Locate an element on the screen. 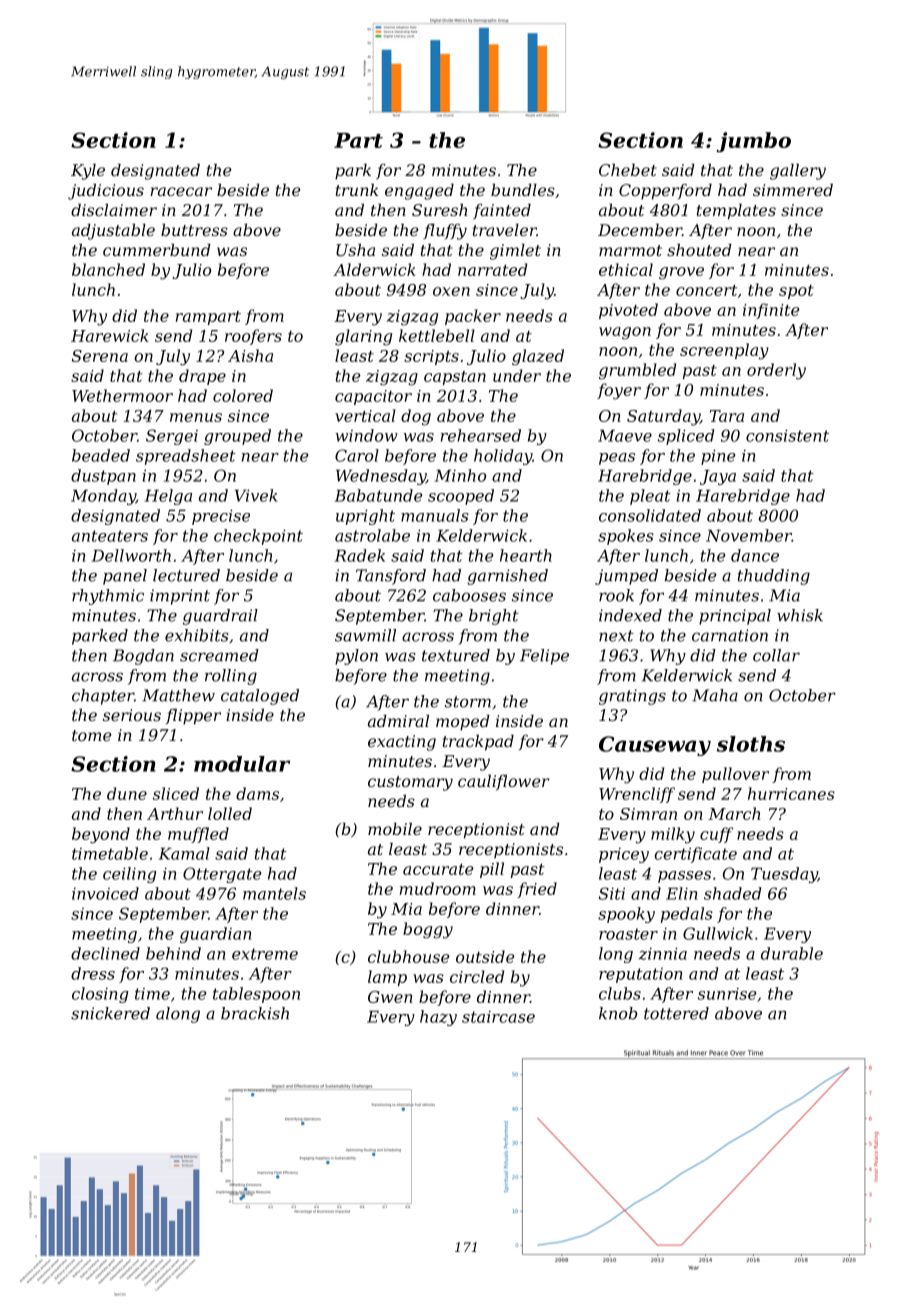  infinite is located at coordinates (771, 311).
